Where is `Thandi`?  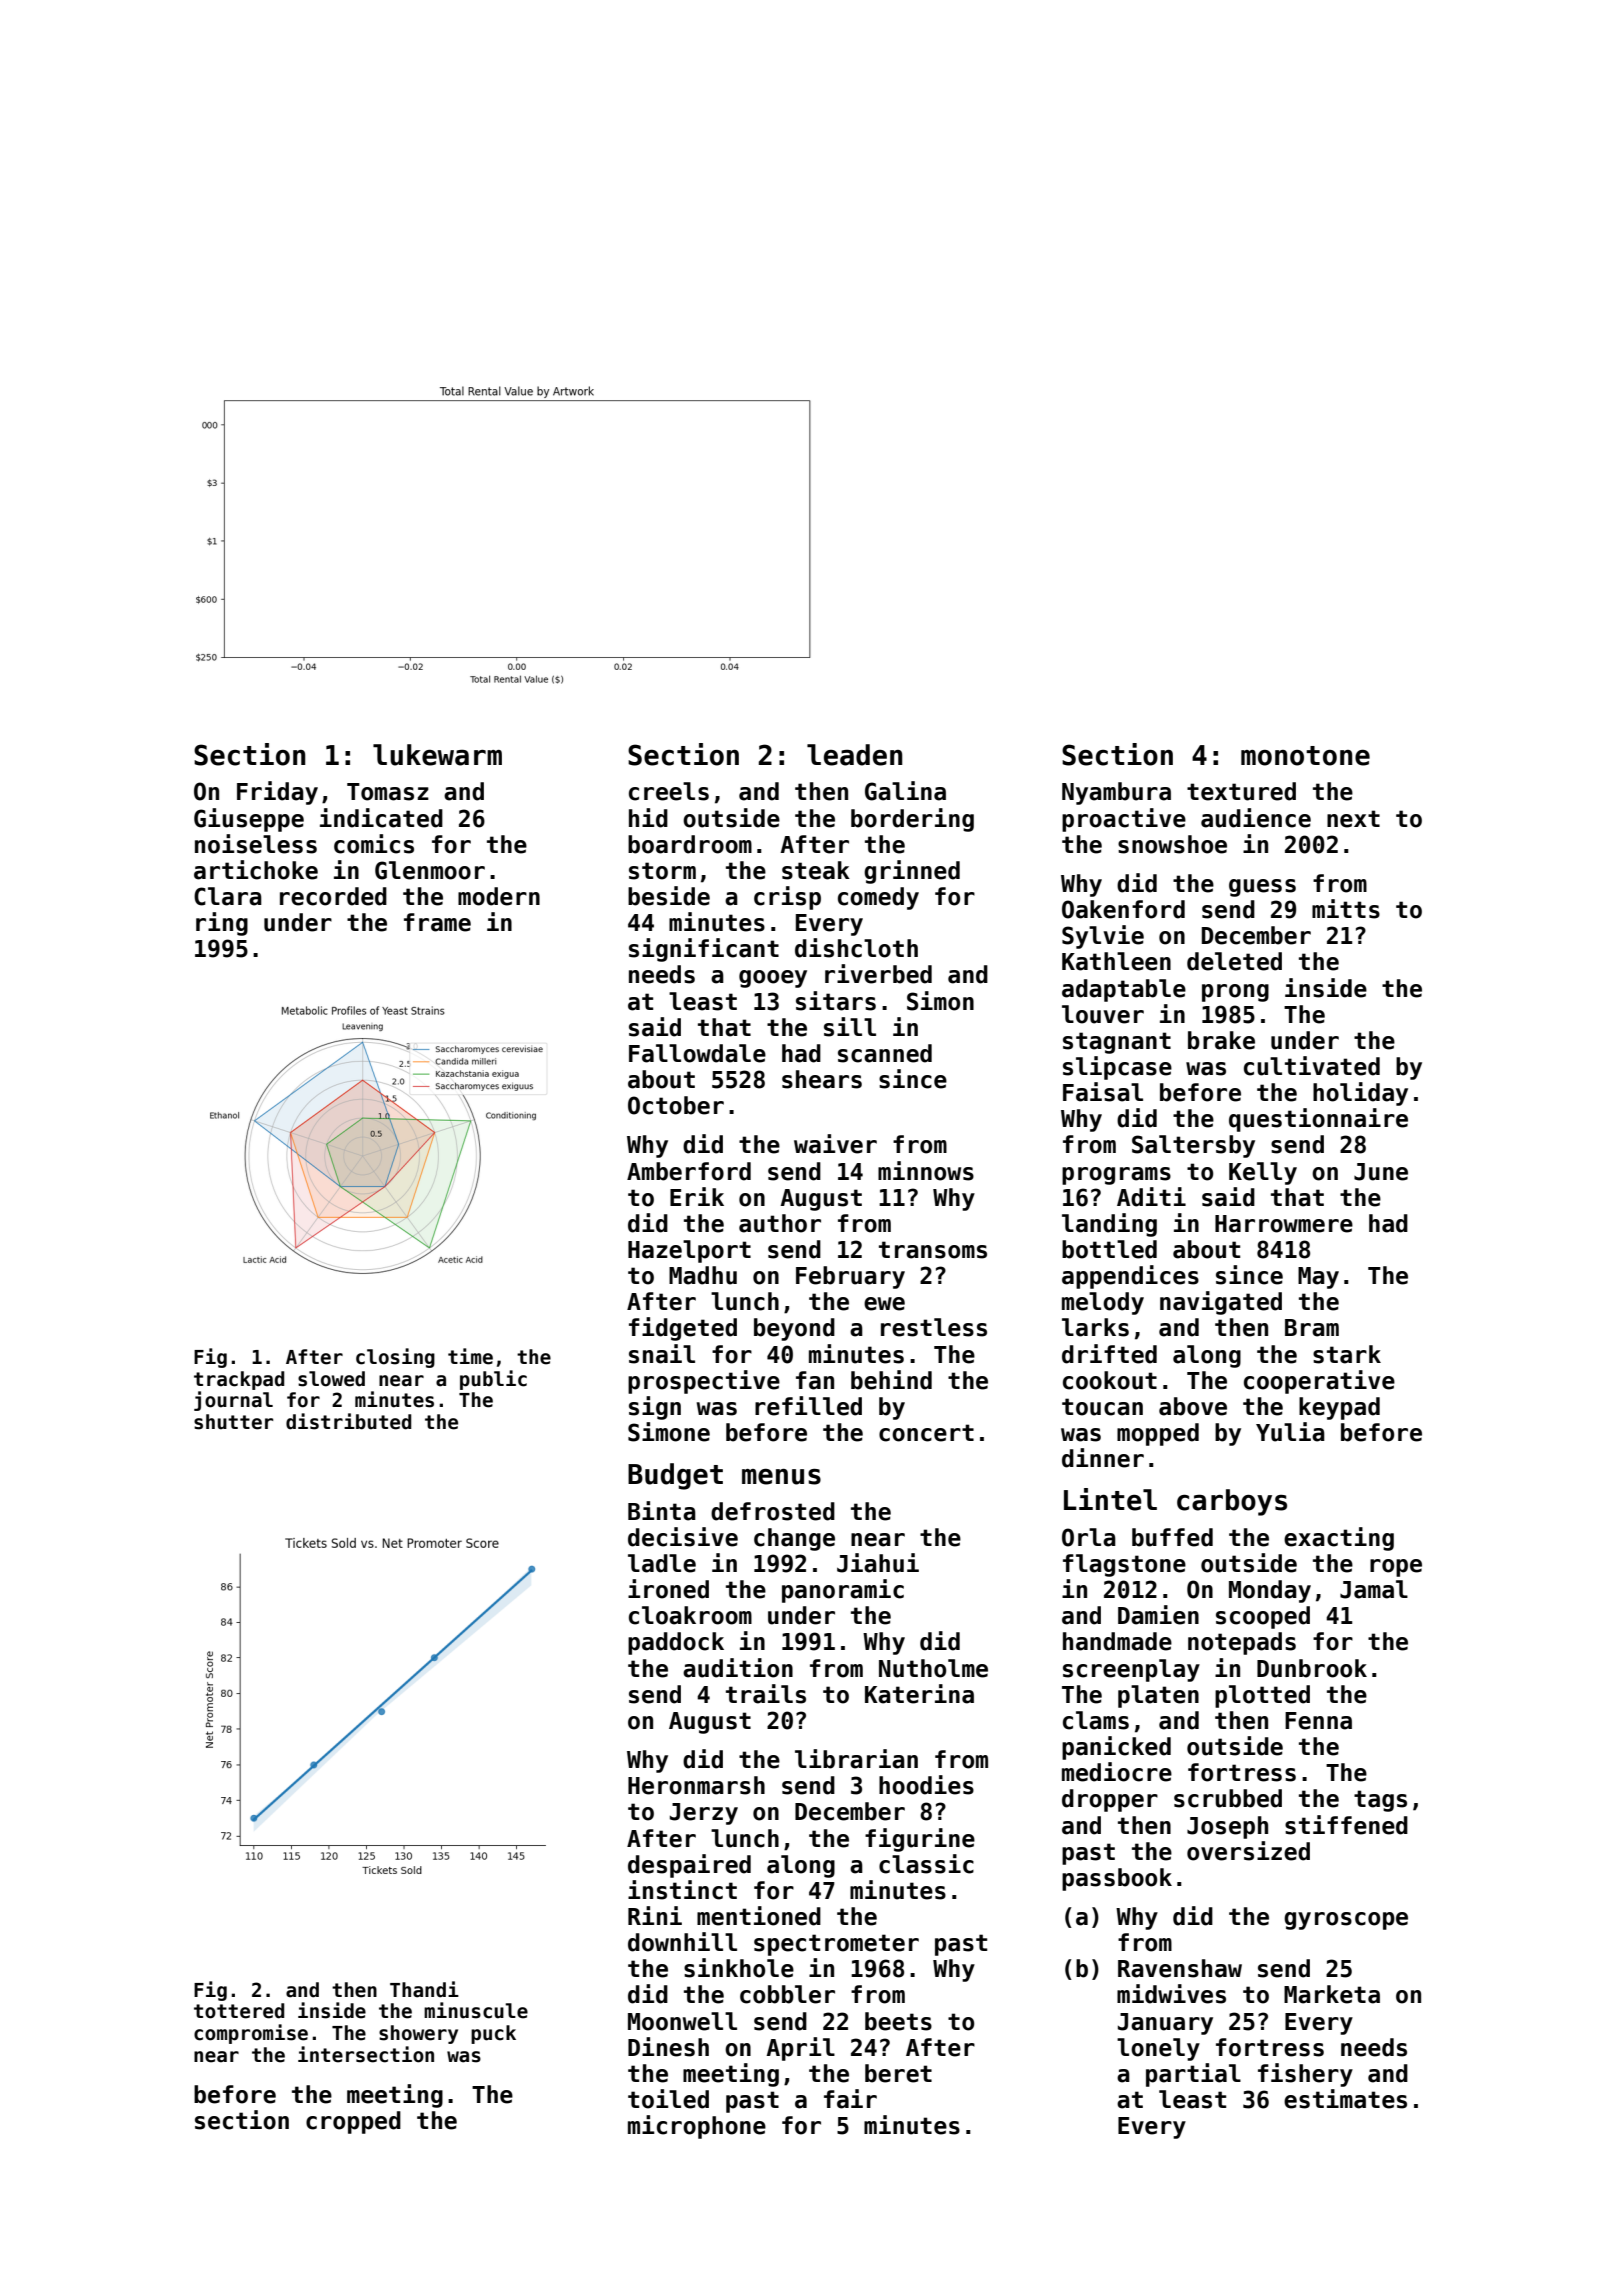
Thandi is located at coordinates (424, 1989).
